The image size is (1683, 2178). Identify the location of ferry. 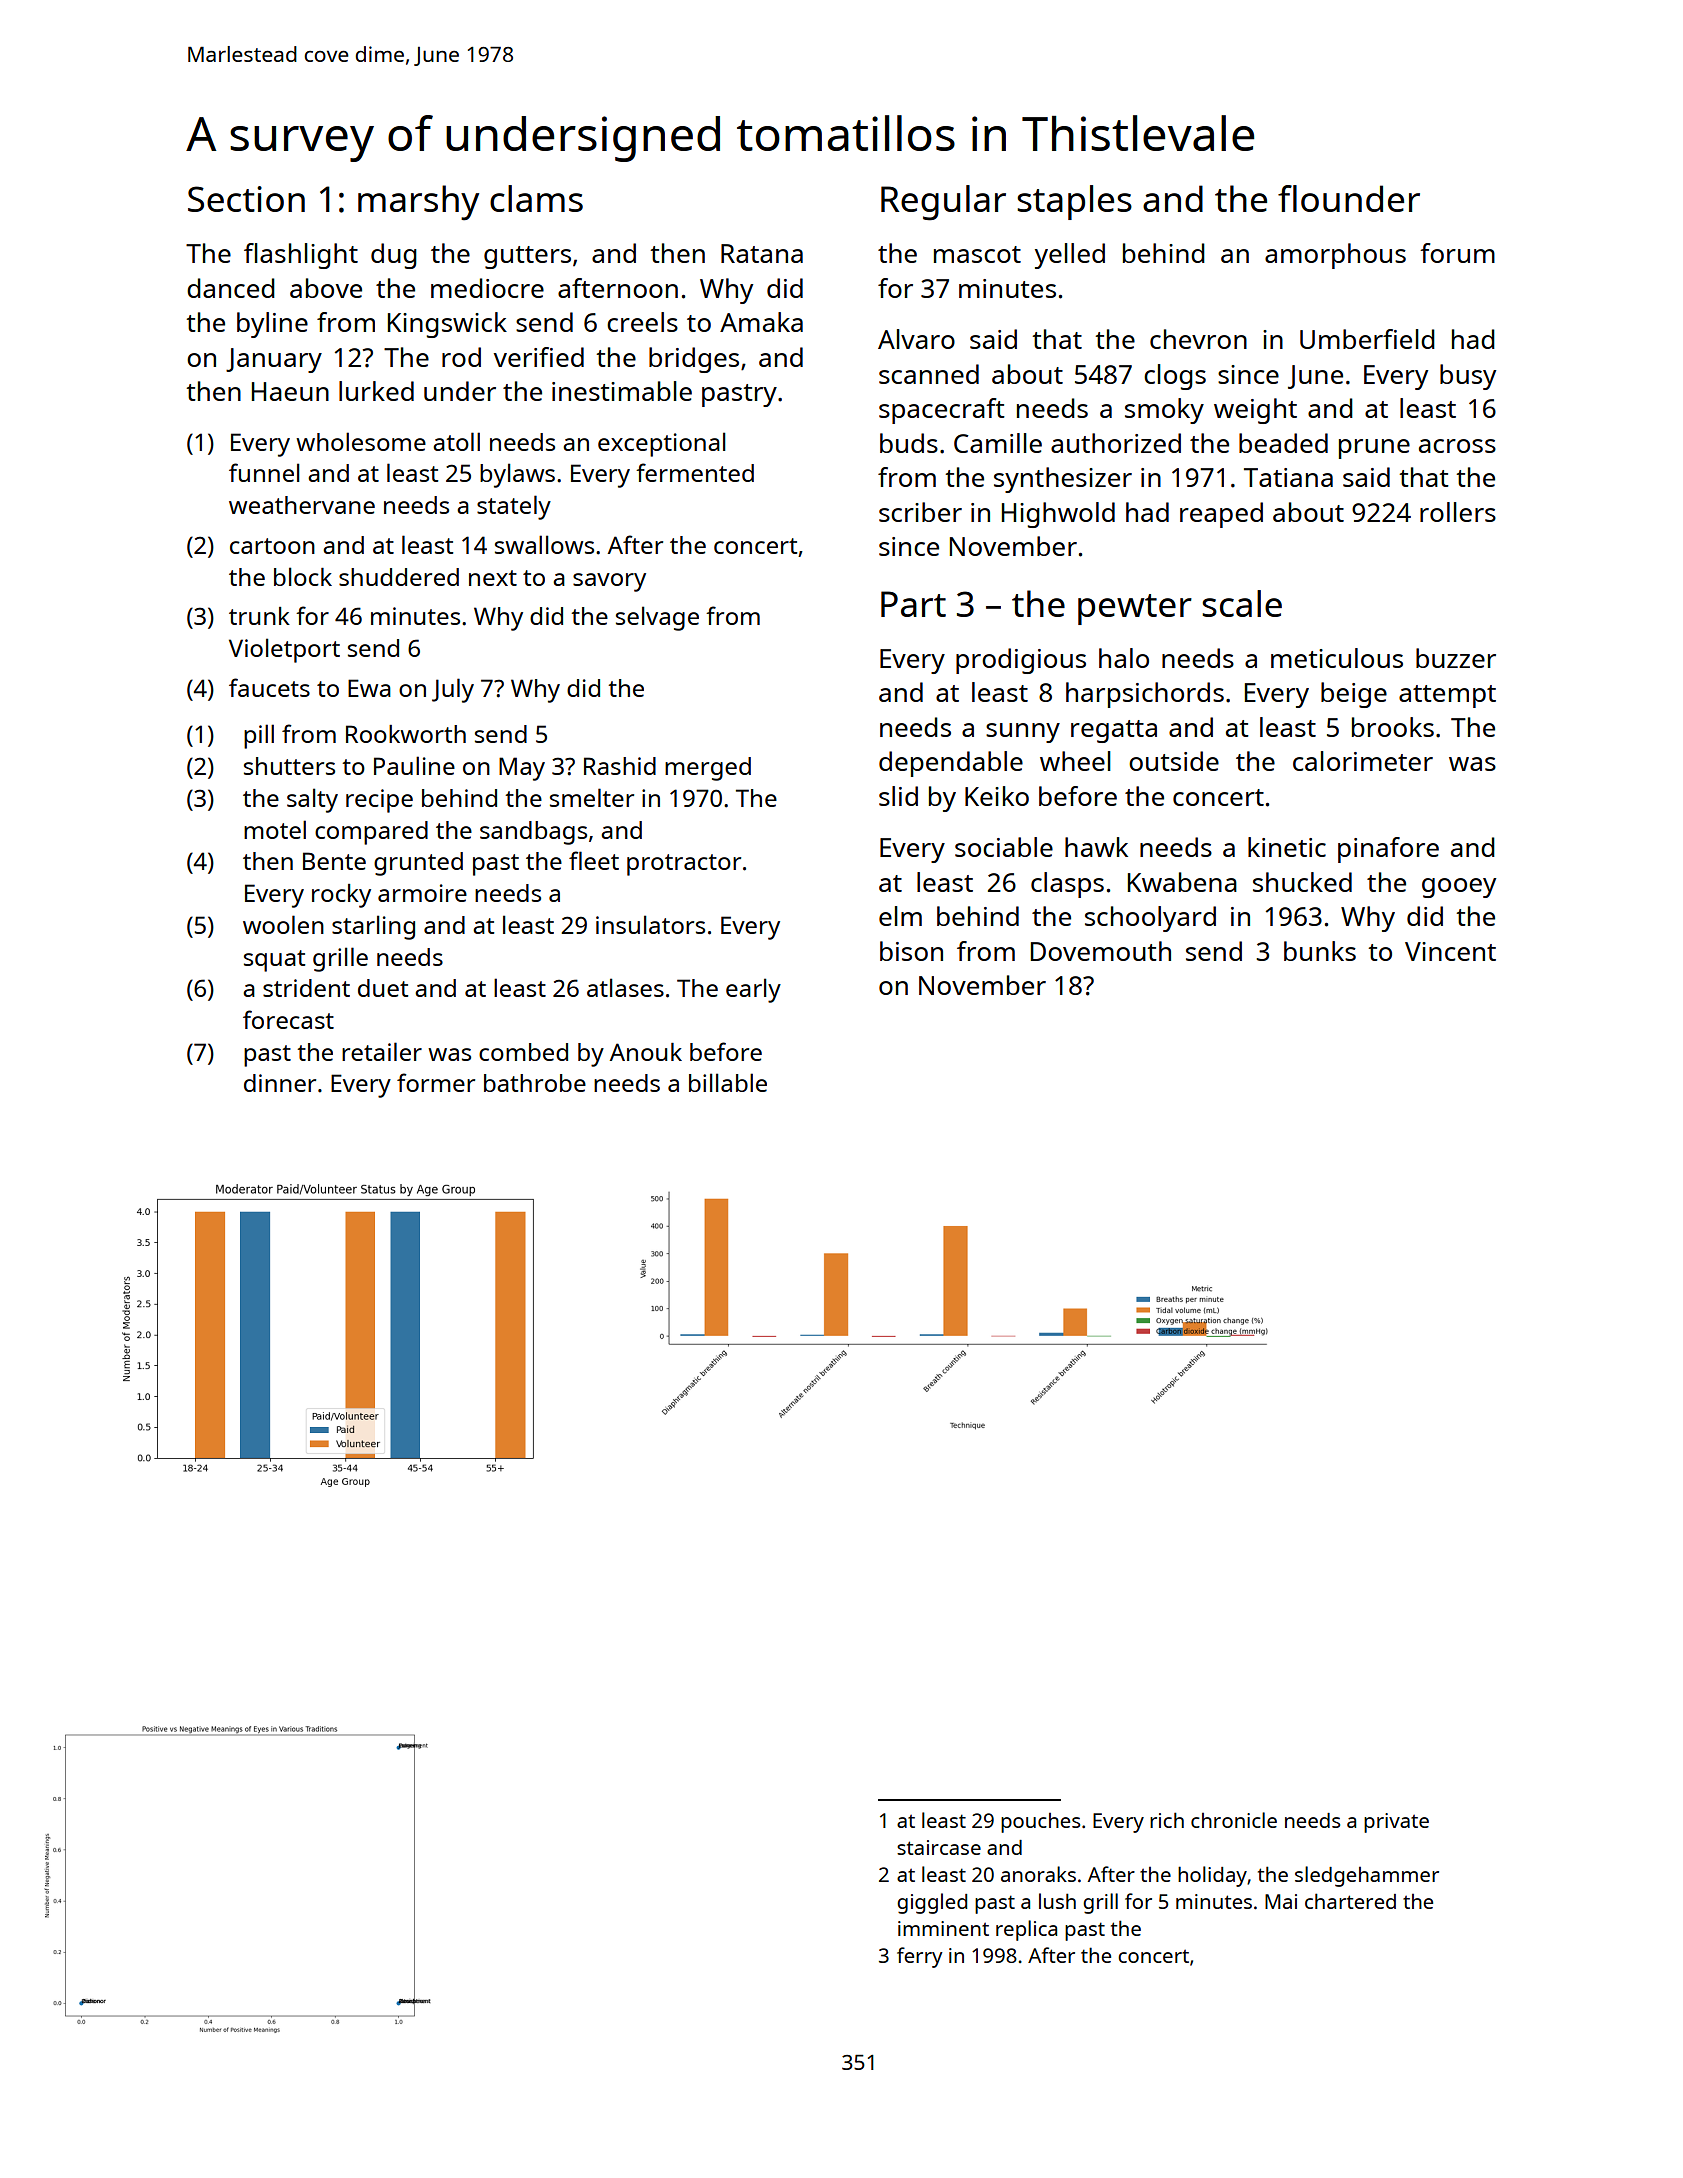
(920, 1957).
